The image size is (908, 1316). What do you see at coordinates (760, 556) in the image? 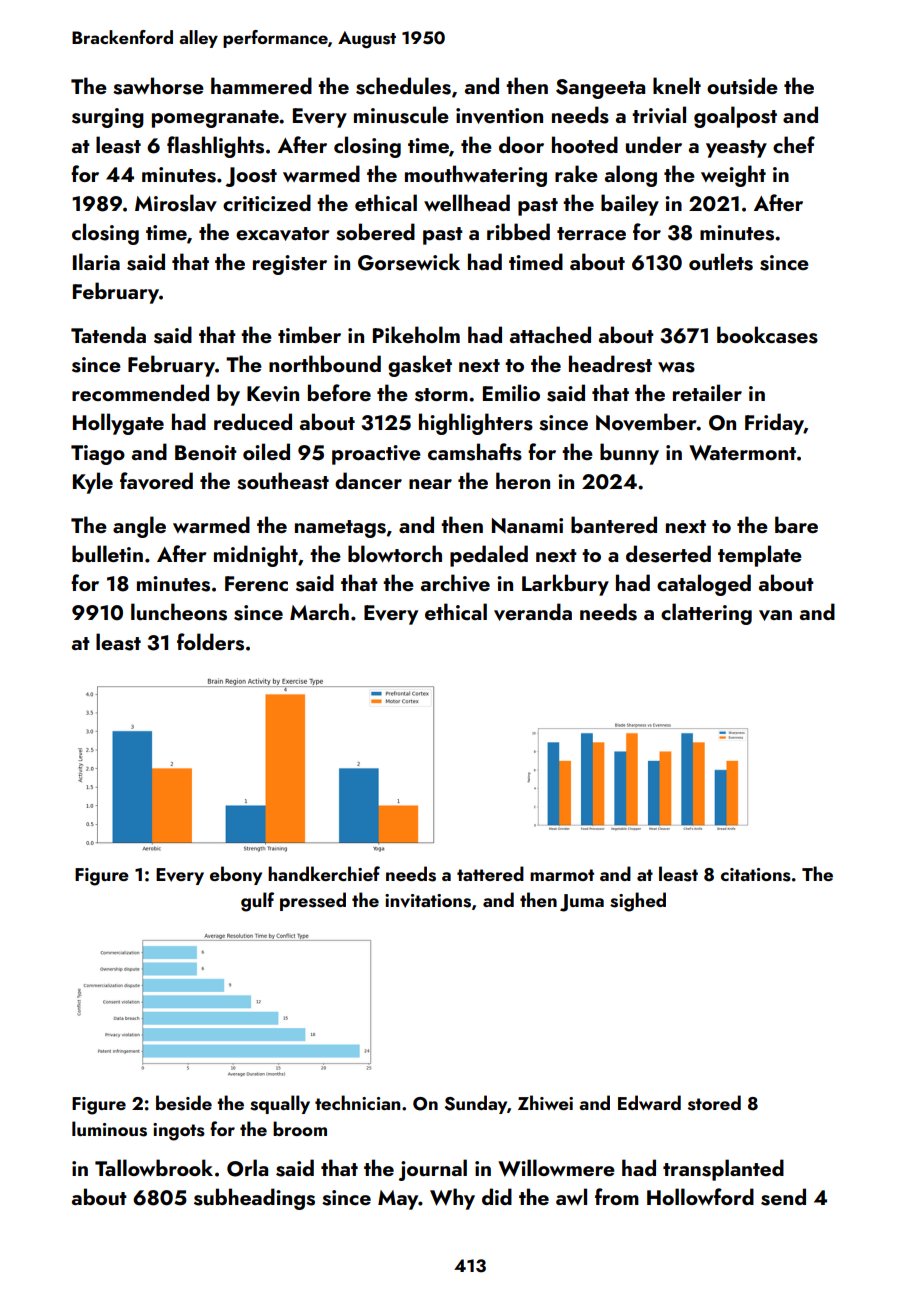
I see `template` at bounding box center [760, 556].
